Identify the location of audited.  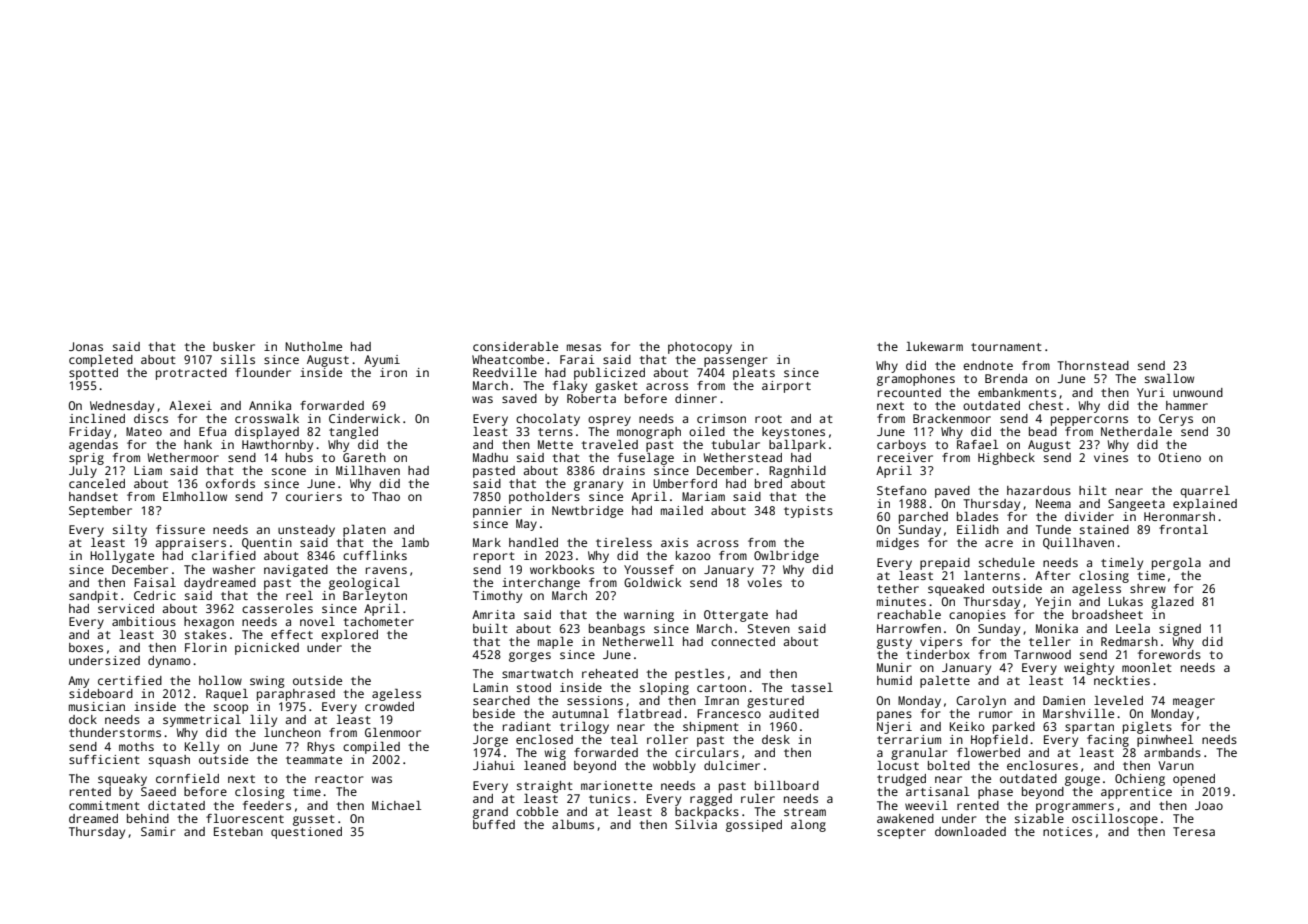
(794, 713).
